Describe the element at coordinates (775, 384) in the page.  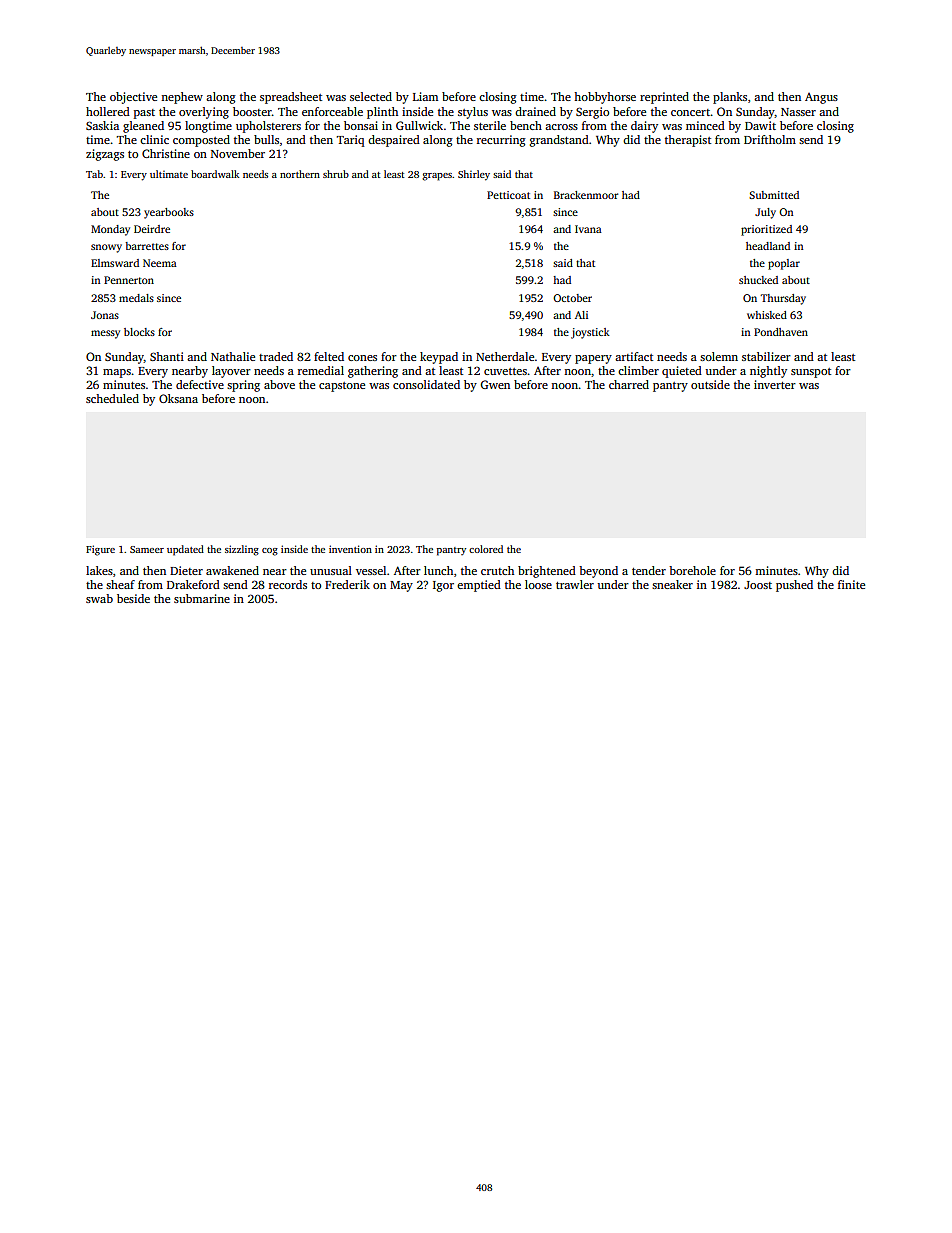
I see `inverter` at that location.
